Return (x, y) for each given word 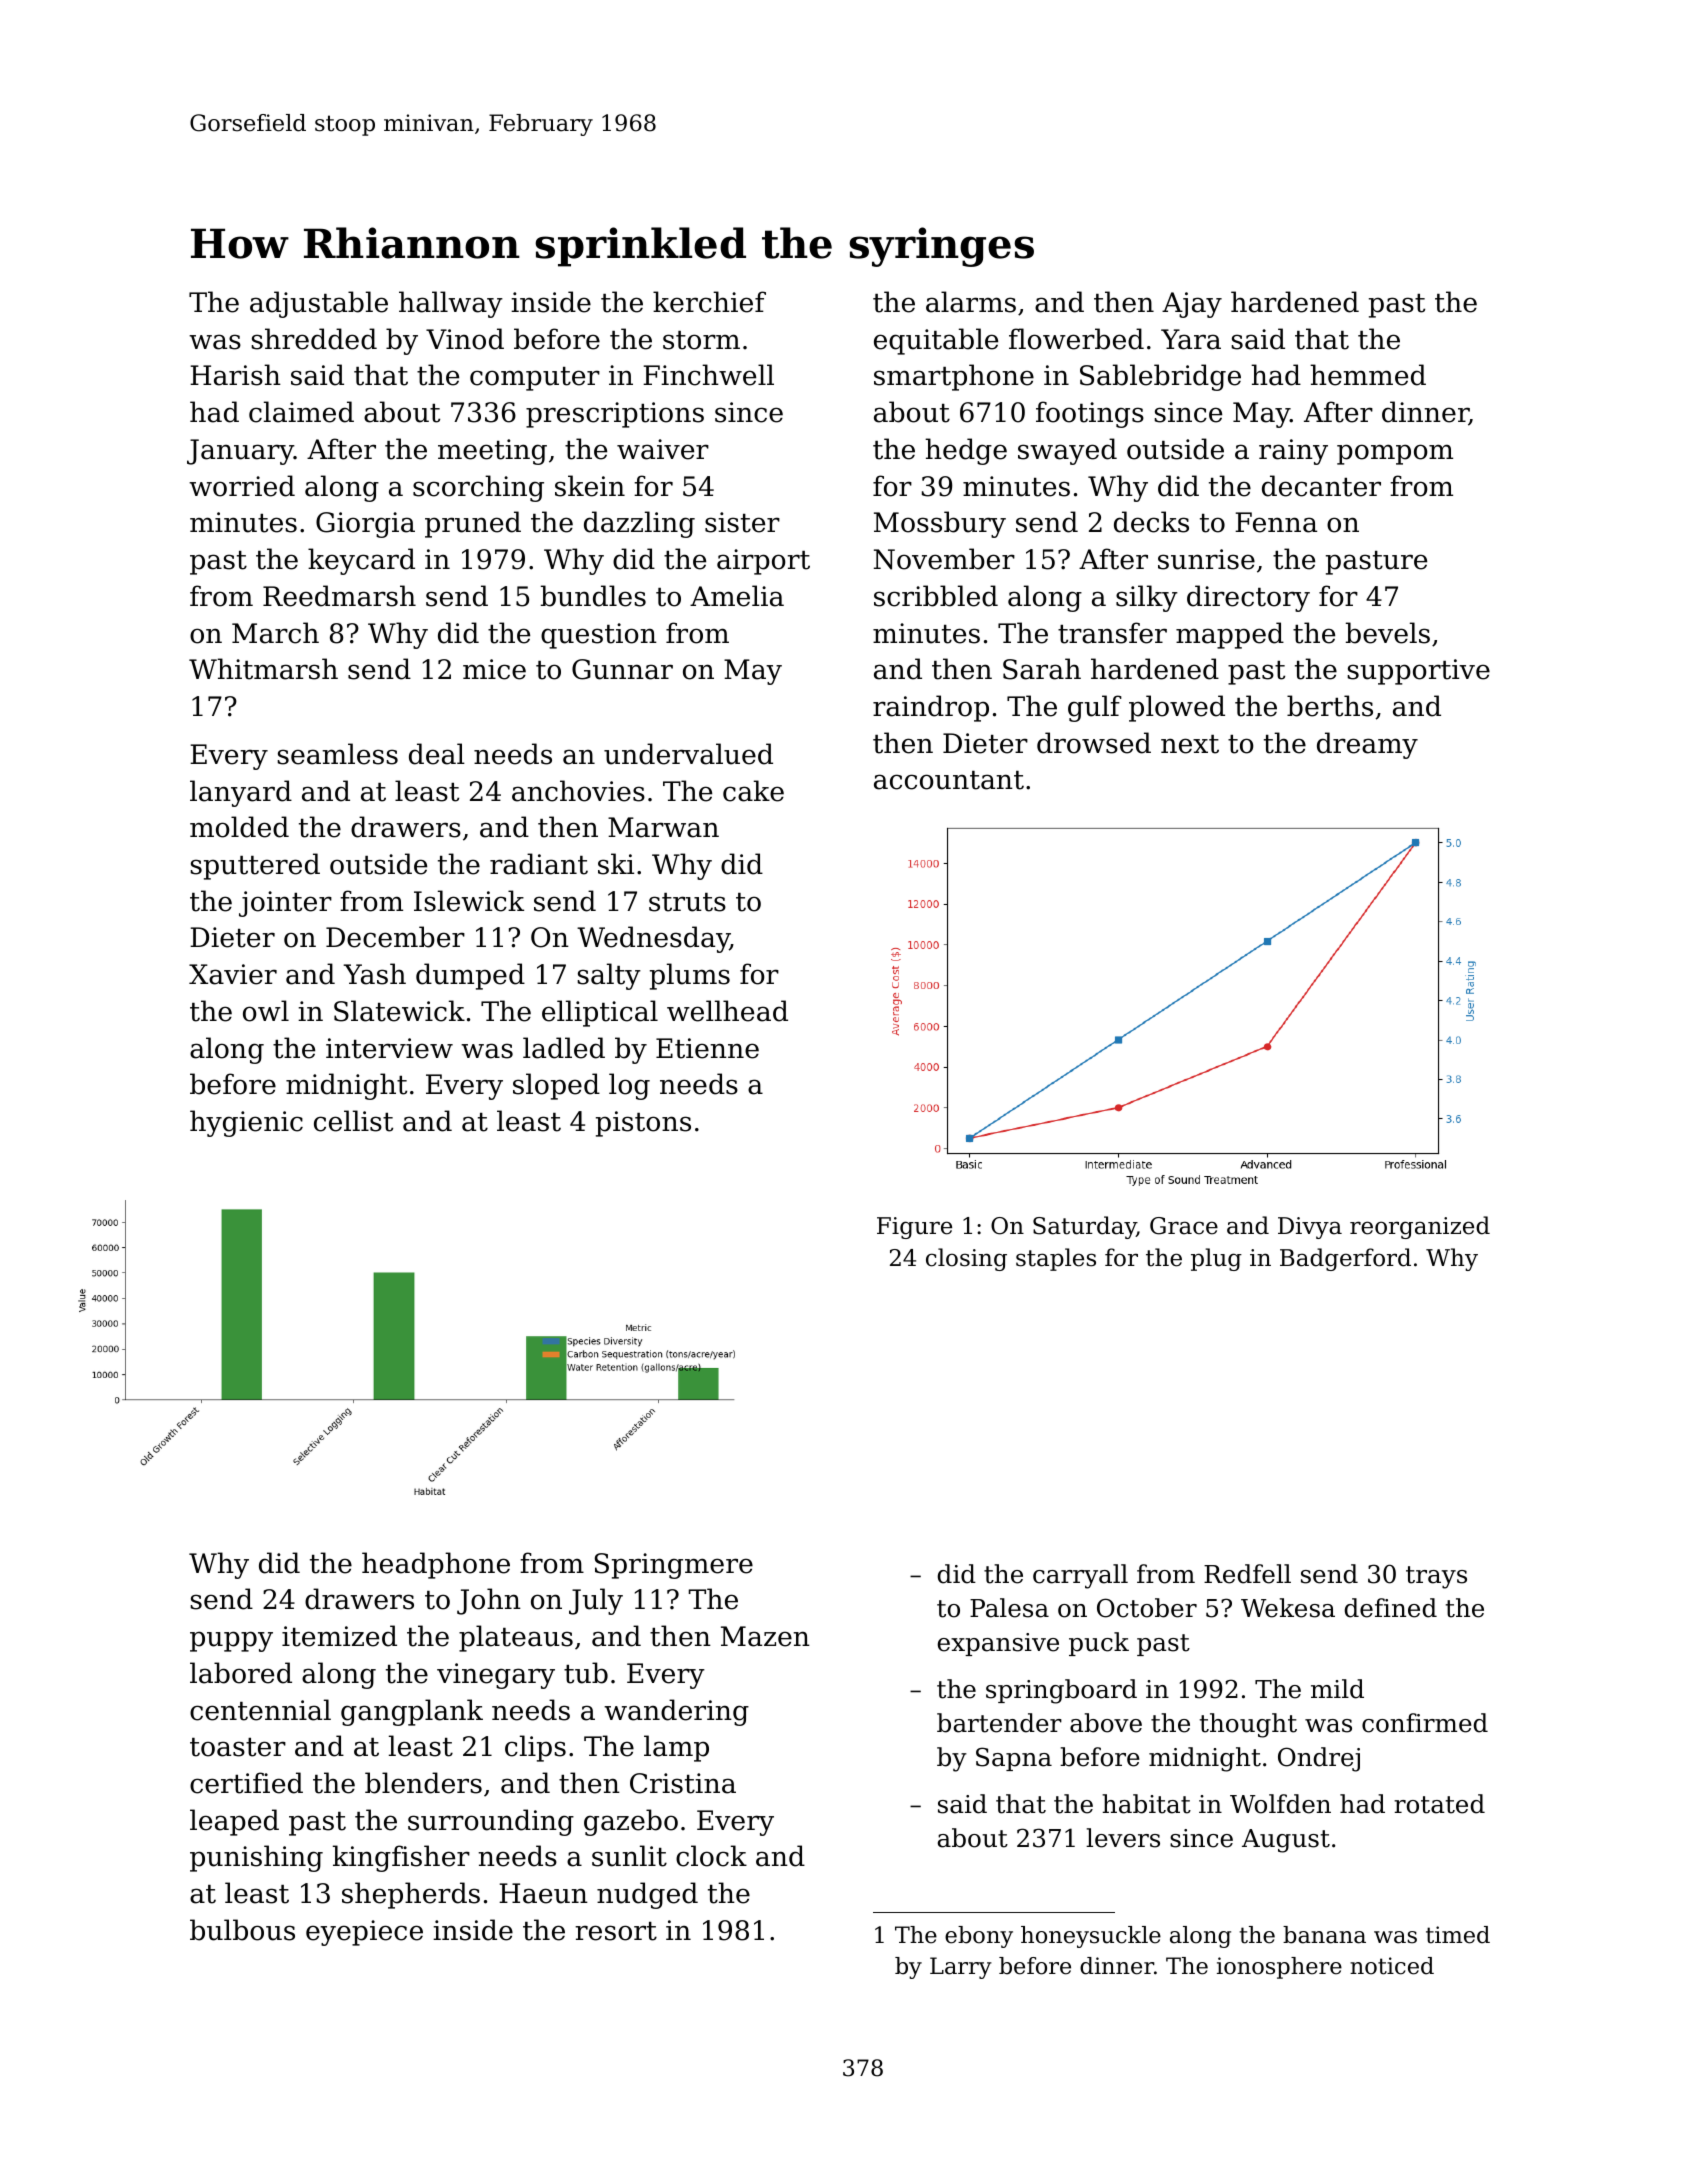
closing (966, 1259)
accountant (949, 780)
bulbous (242, 1930)
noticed (1392, 1966)
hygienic (246, 1123)
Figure (914, 1228)
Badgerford (1345, 1259)
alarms (971, 302)
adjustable (319, 304)
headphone (436, 1565)
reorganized (1420, 1227)
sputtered (255, 866)
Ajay (1192, 305)
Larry (961, 1968)
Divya (1310, 1228)
